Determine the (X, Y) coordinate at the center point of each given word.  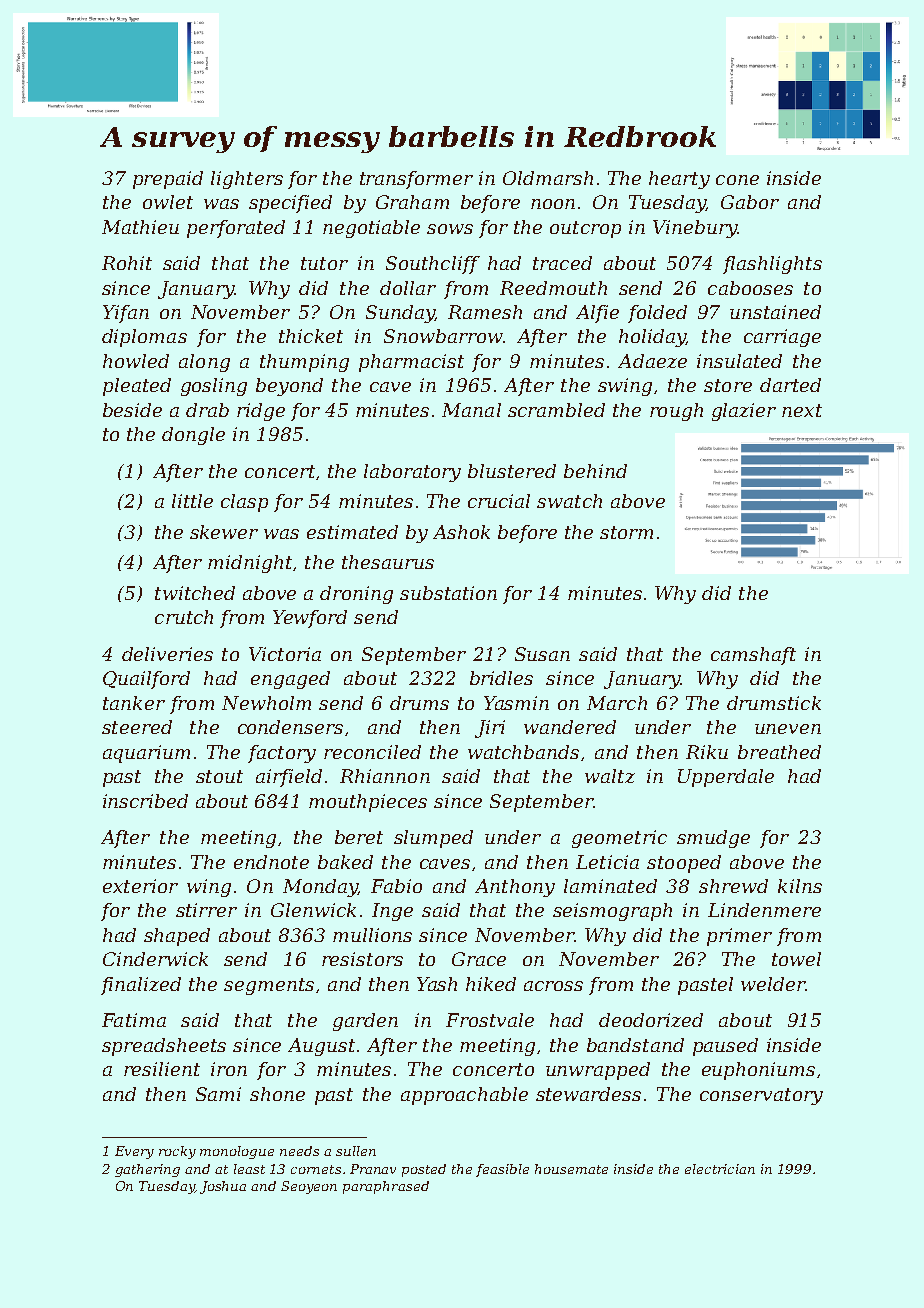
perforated (236, 229)
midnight (250, 564)
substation (448, 593)
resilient (162, 1069)
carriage (782, 338)
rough (676, 412)
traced (562, 263)
